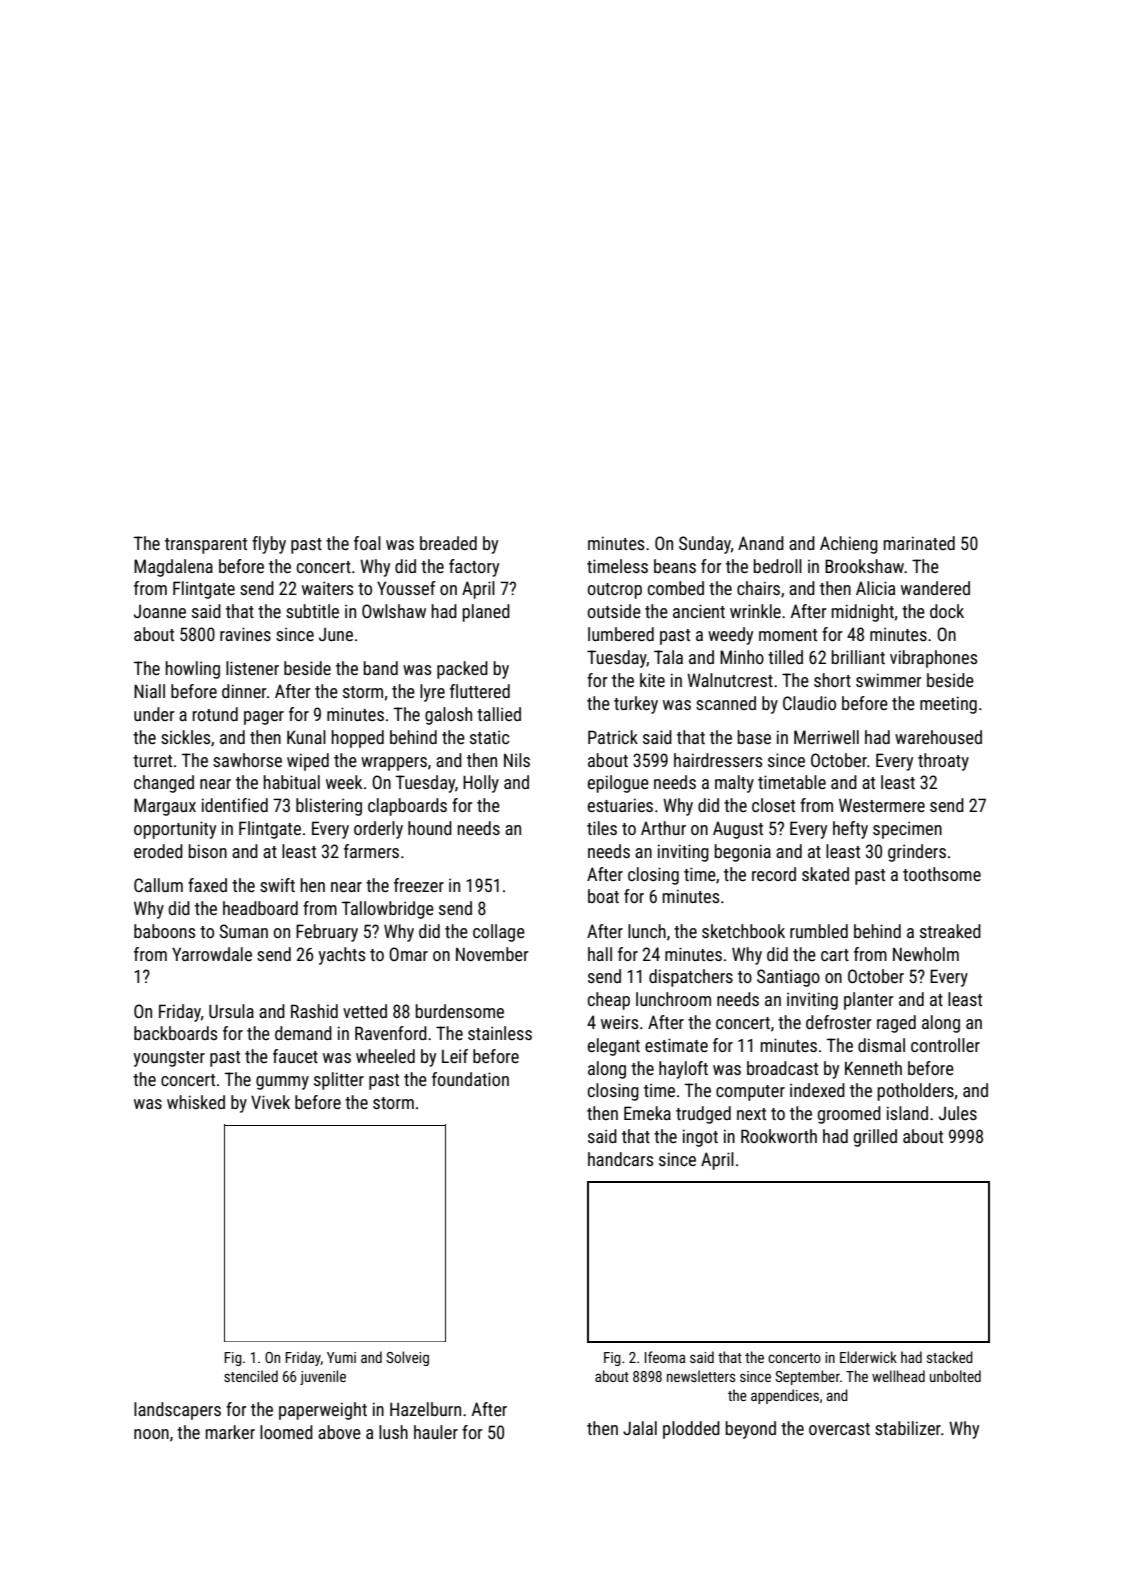 The width and height of the screenshot is (1123, 1589). I want to click on lumbered, so click(621, 634).
